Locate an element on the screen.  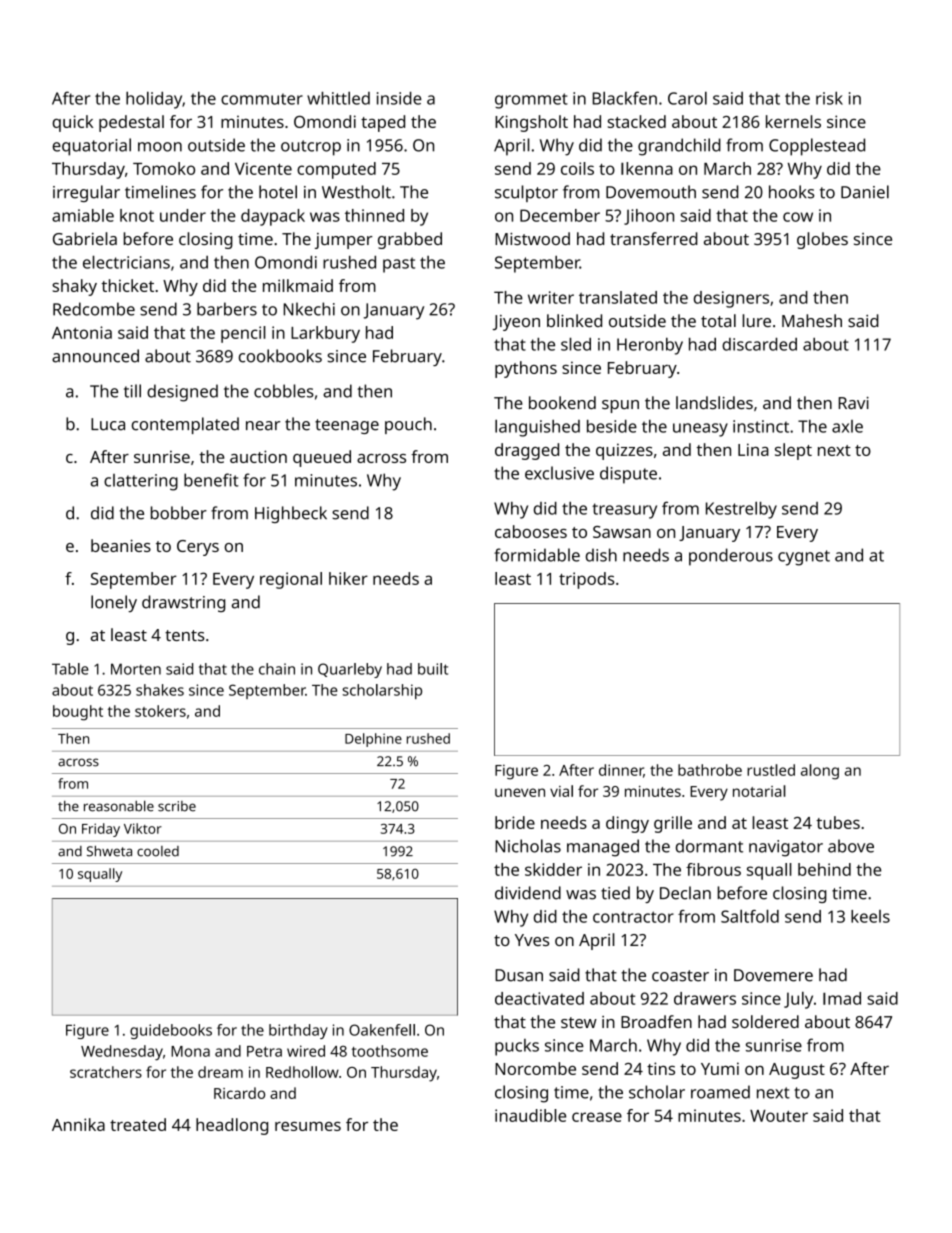
crease is located at coordinates (597, 1117).
